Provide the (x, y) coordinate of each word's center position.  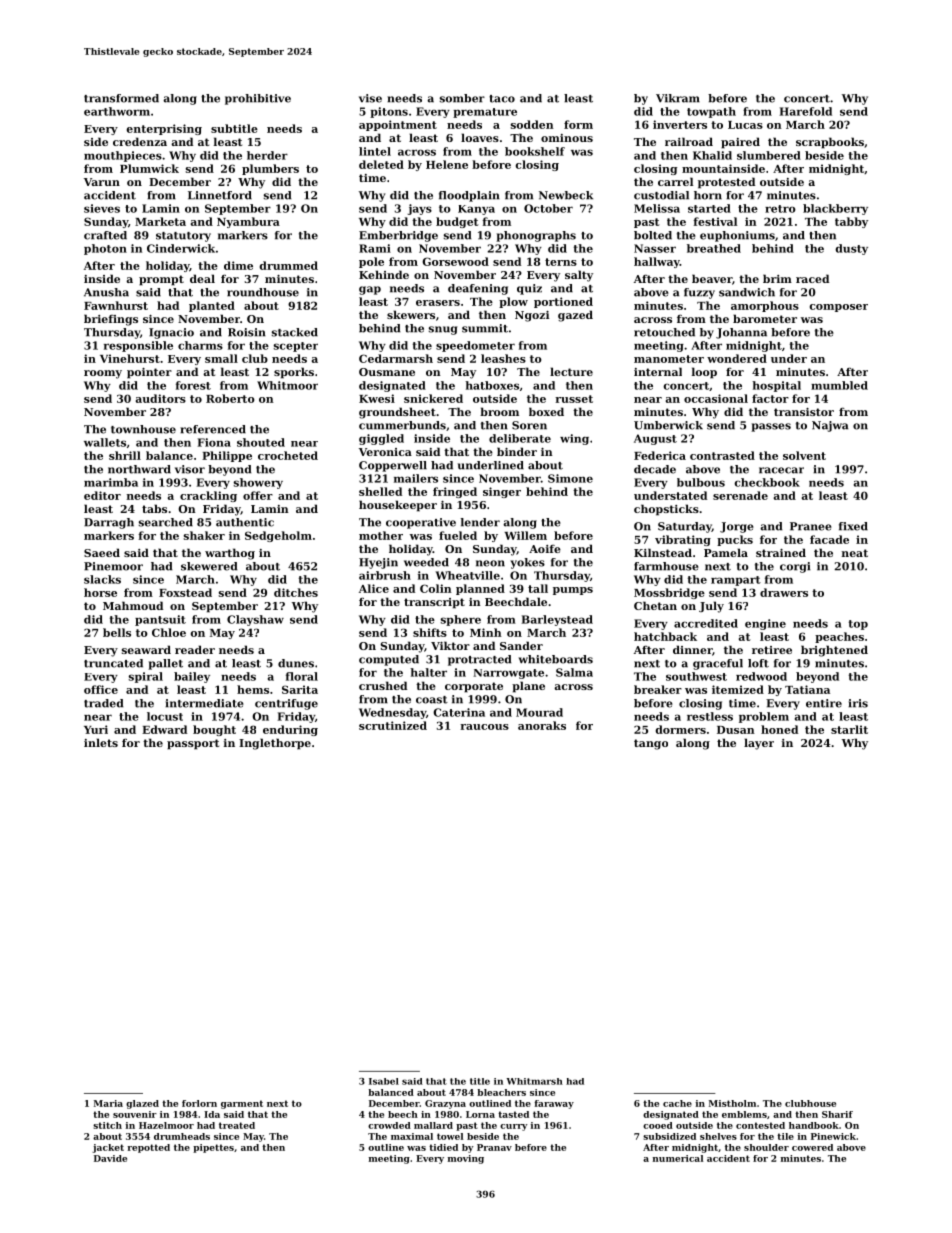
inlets (101, 742)
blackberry (835, 209)
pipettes (213, 1148)
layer (759, 744)
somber (462, 98)
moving (466, 1159)
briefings (111, 320)
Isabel (384, 1081)
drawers (784, 592)
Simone (570, 478)
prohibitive (258, 99)
